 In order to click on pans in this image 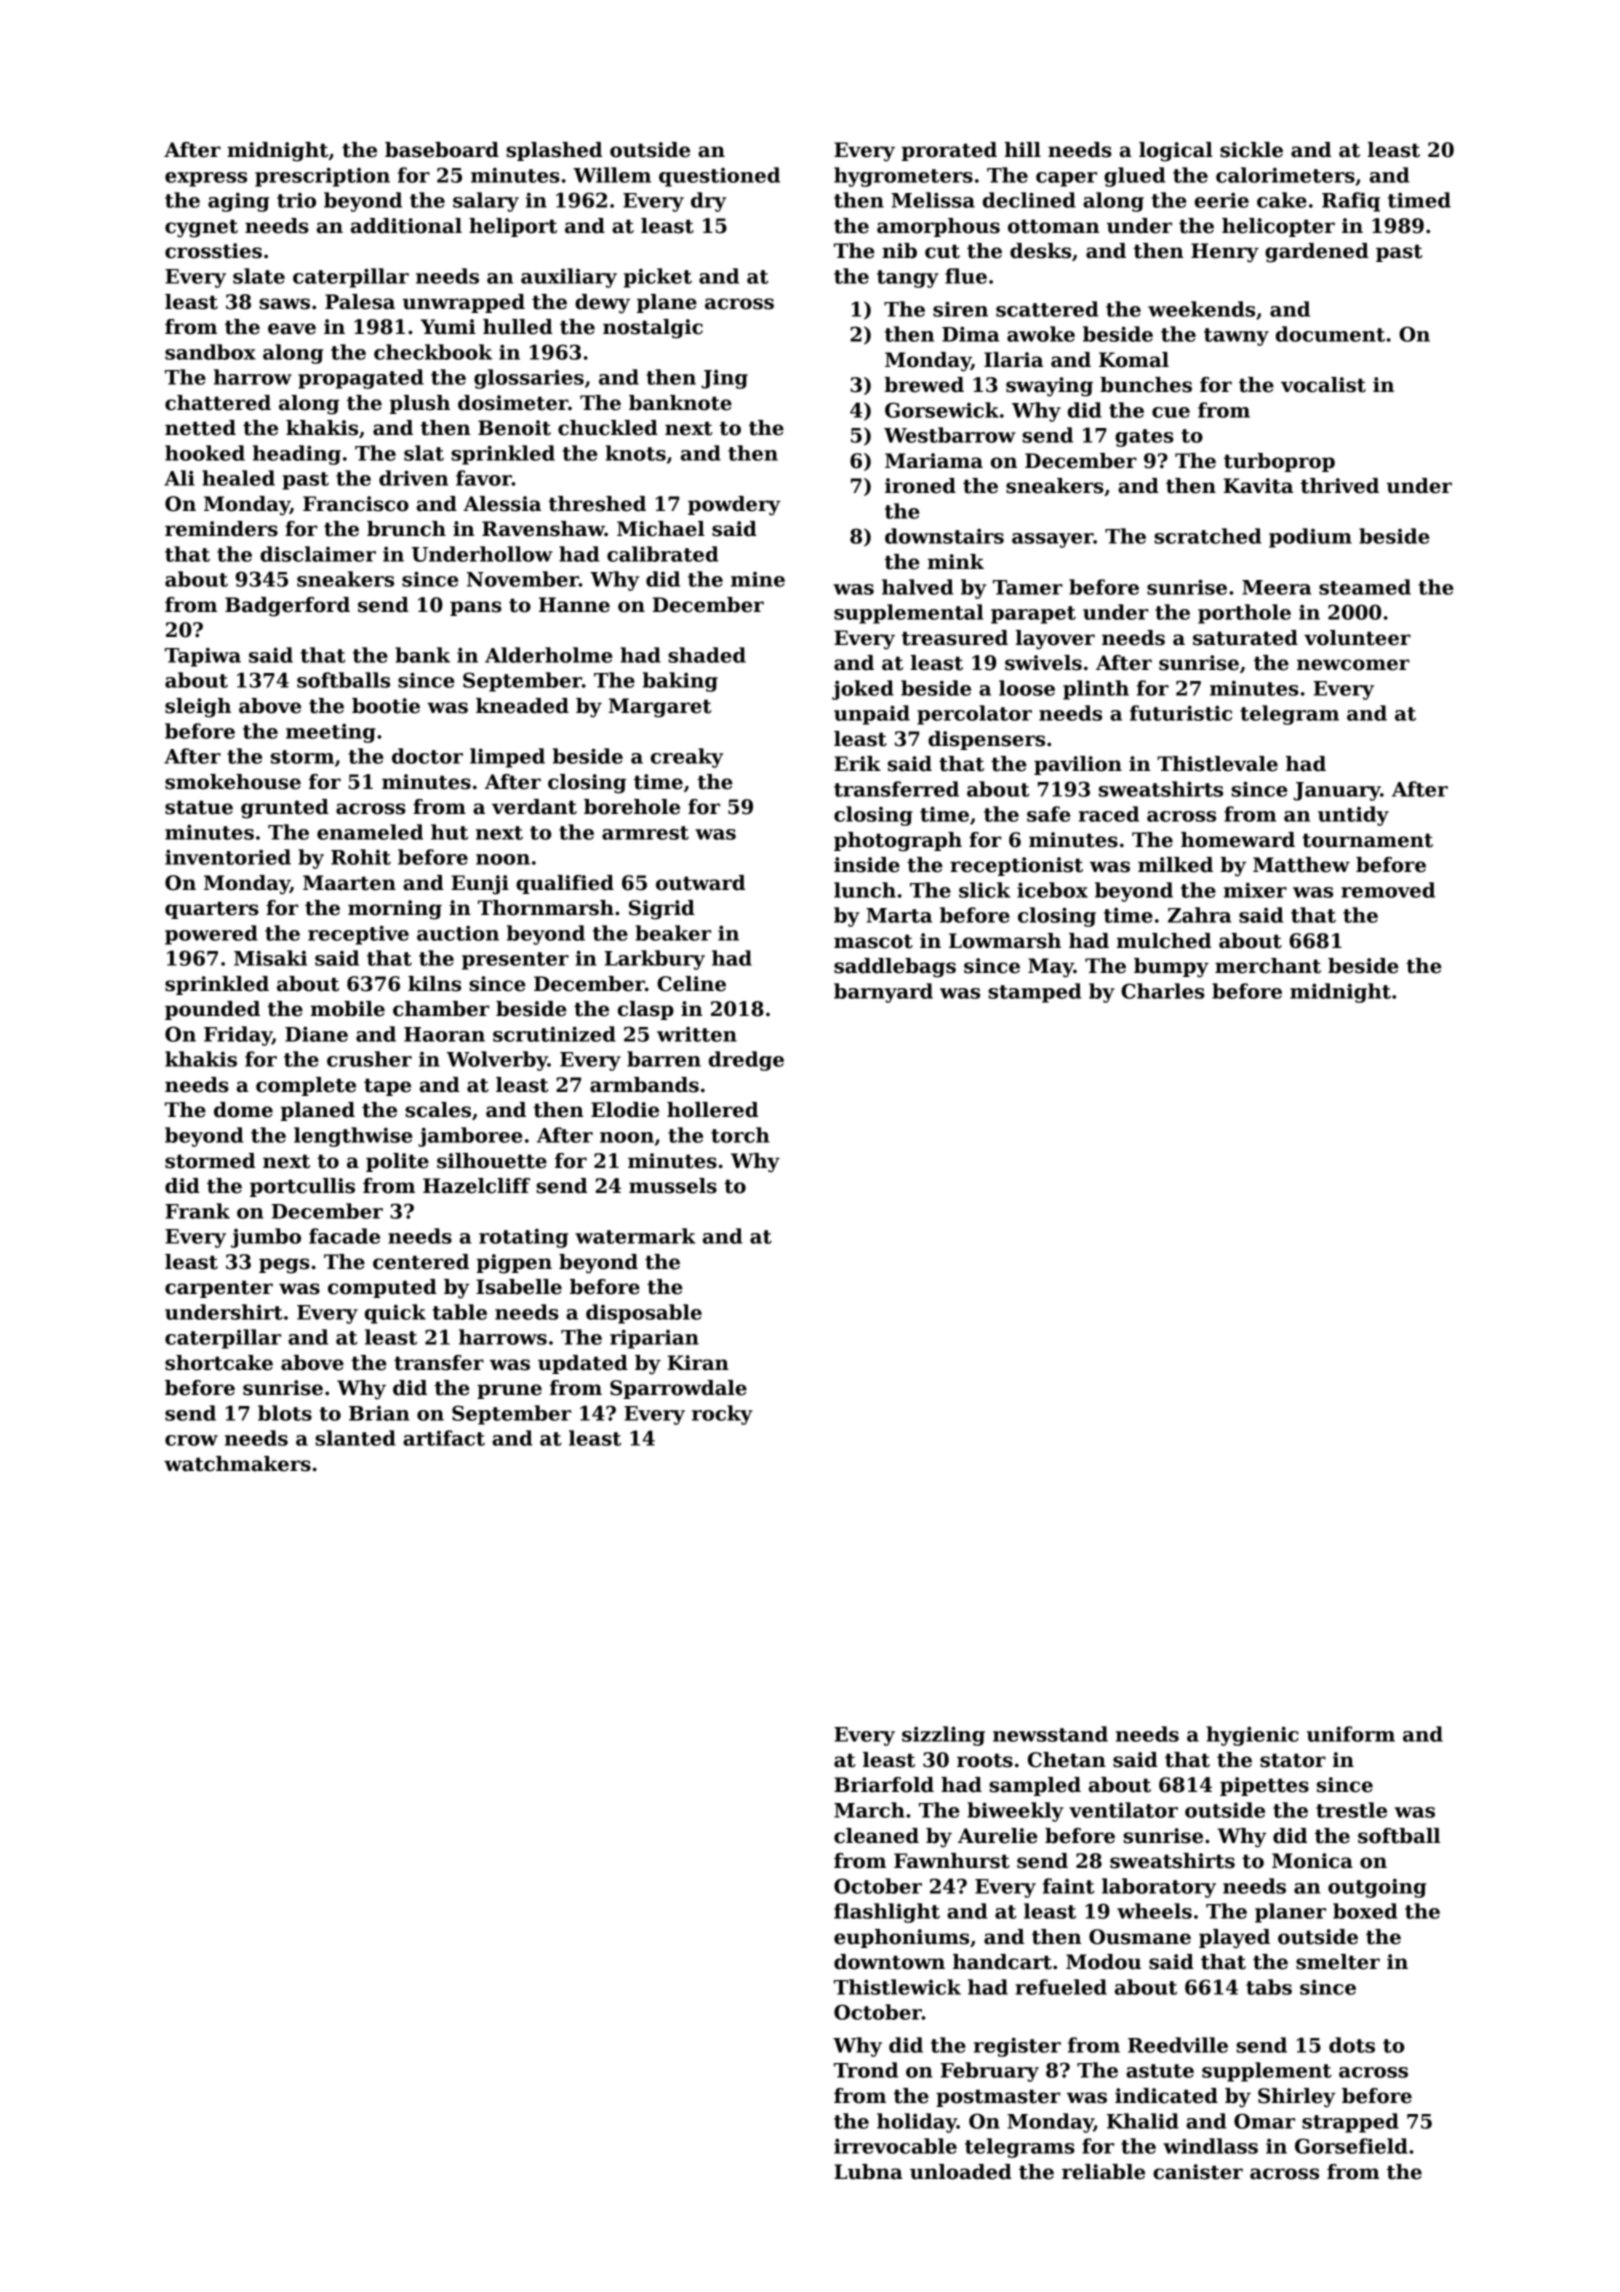, I will do `click(476, 608)`.
